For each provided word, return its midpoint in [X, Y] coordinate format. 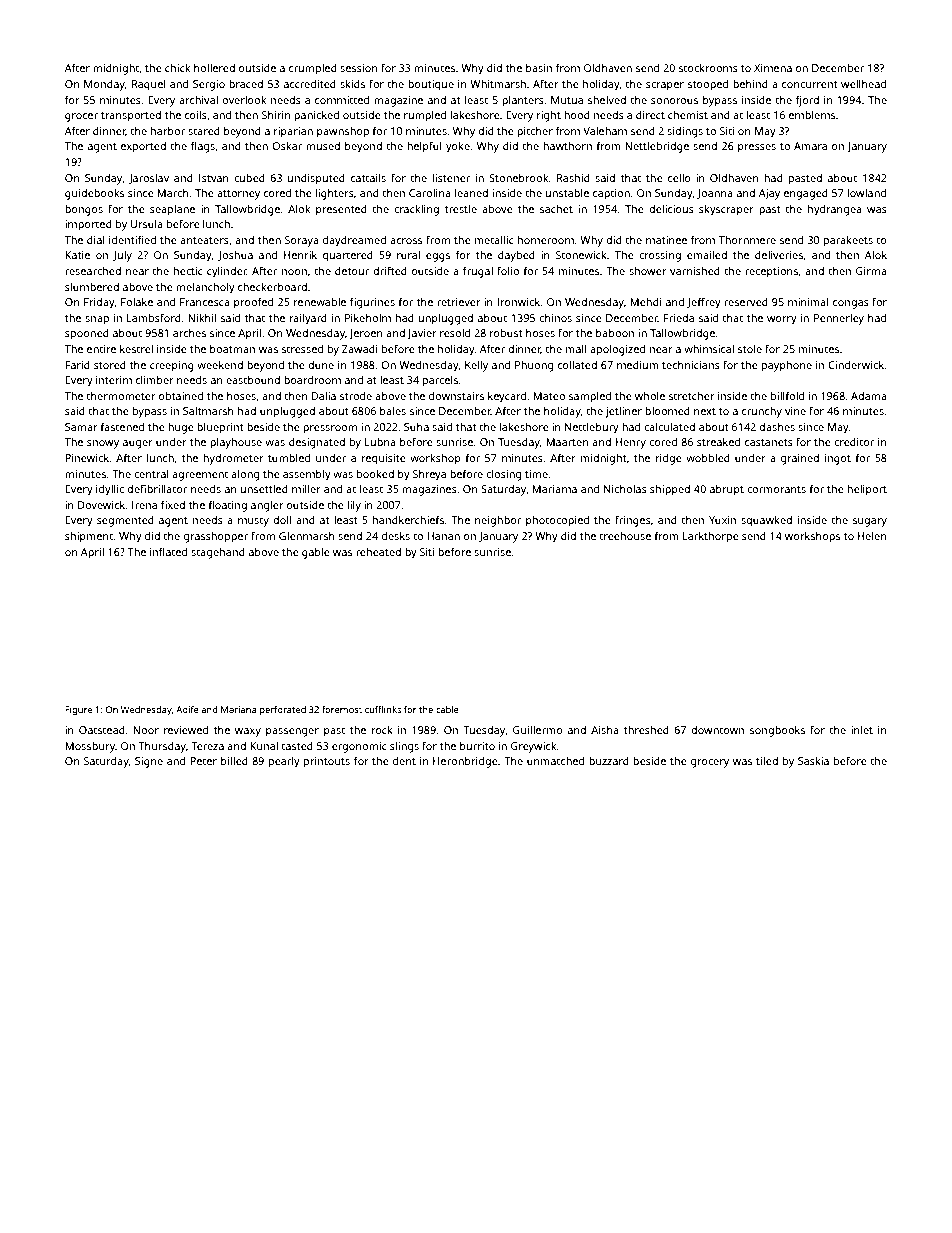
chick [177, 68]
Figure [78, 710]
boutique [431, 85]
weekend [220, 365]
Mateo [549, 396]
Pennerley [839, 319]
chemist [688, 115]
